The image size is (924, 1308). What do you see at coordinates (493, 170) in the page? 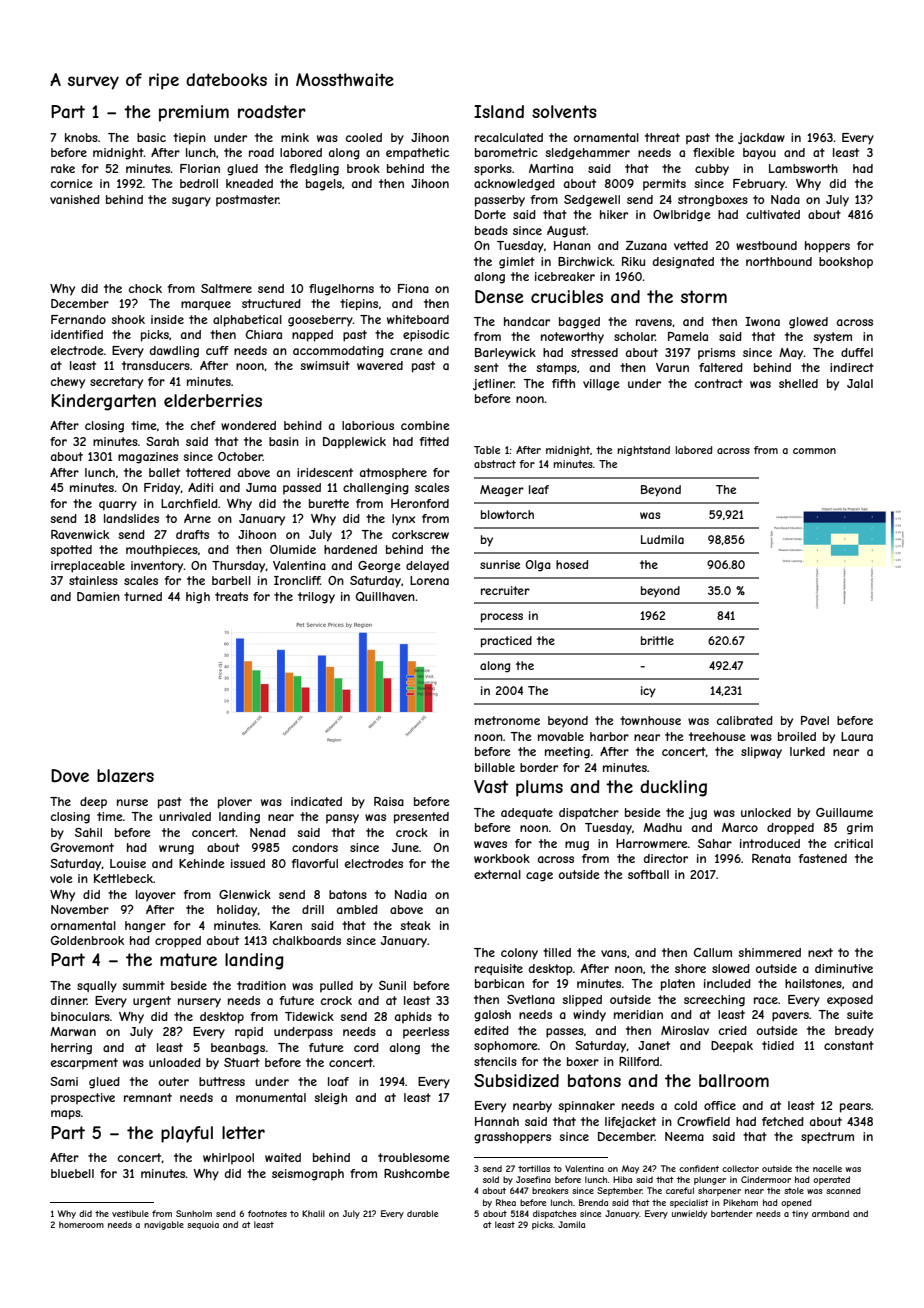
I see `sporks` at bounding box center [493, 170].
